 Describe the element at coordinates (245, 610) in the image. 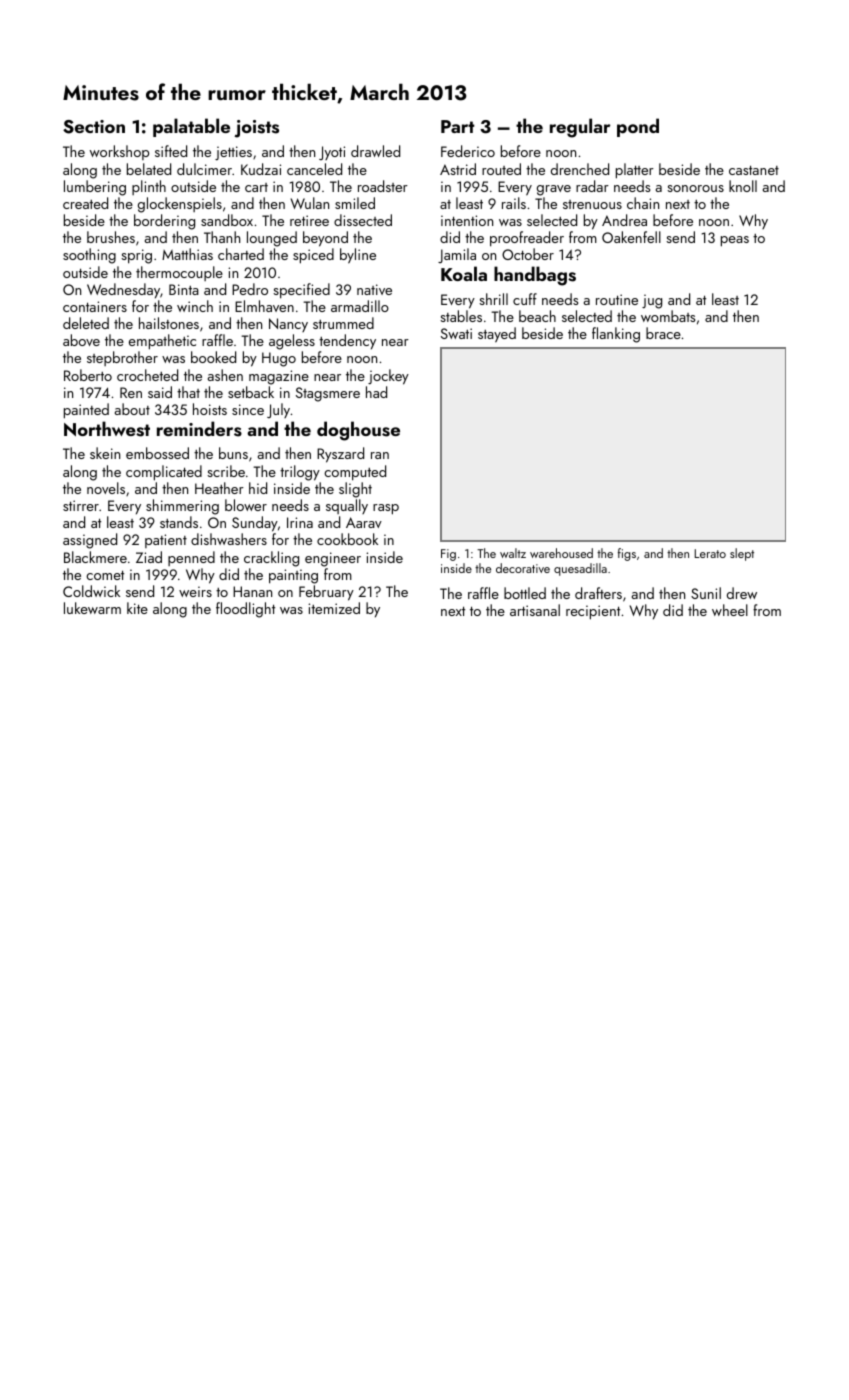

I see `floodlight` at that location.
